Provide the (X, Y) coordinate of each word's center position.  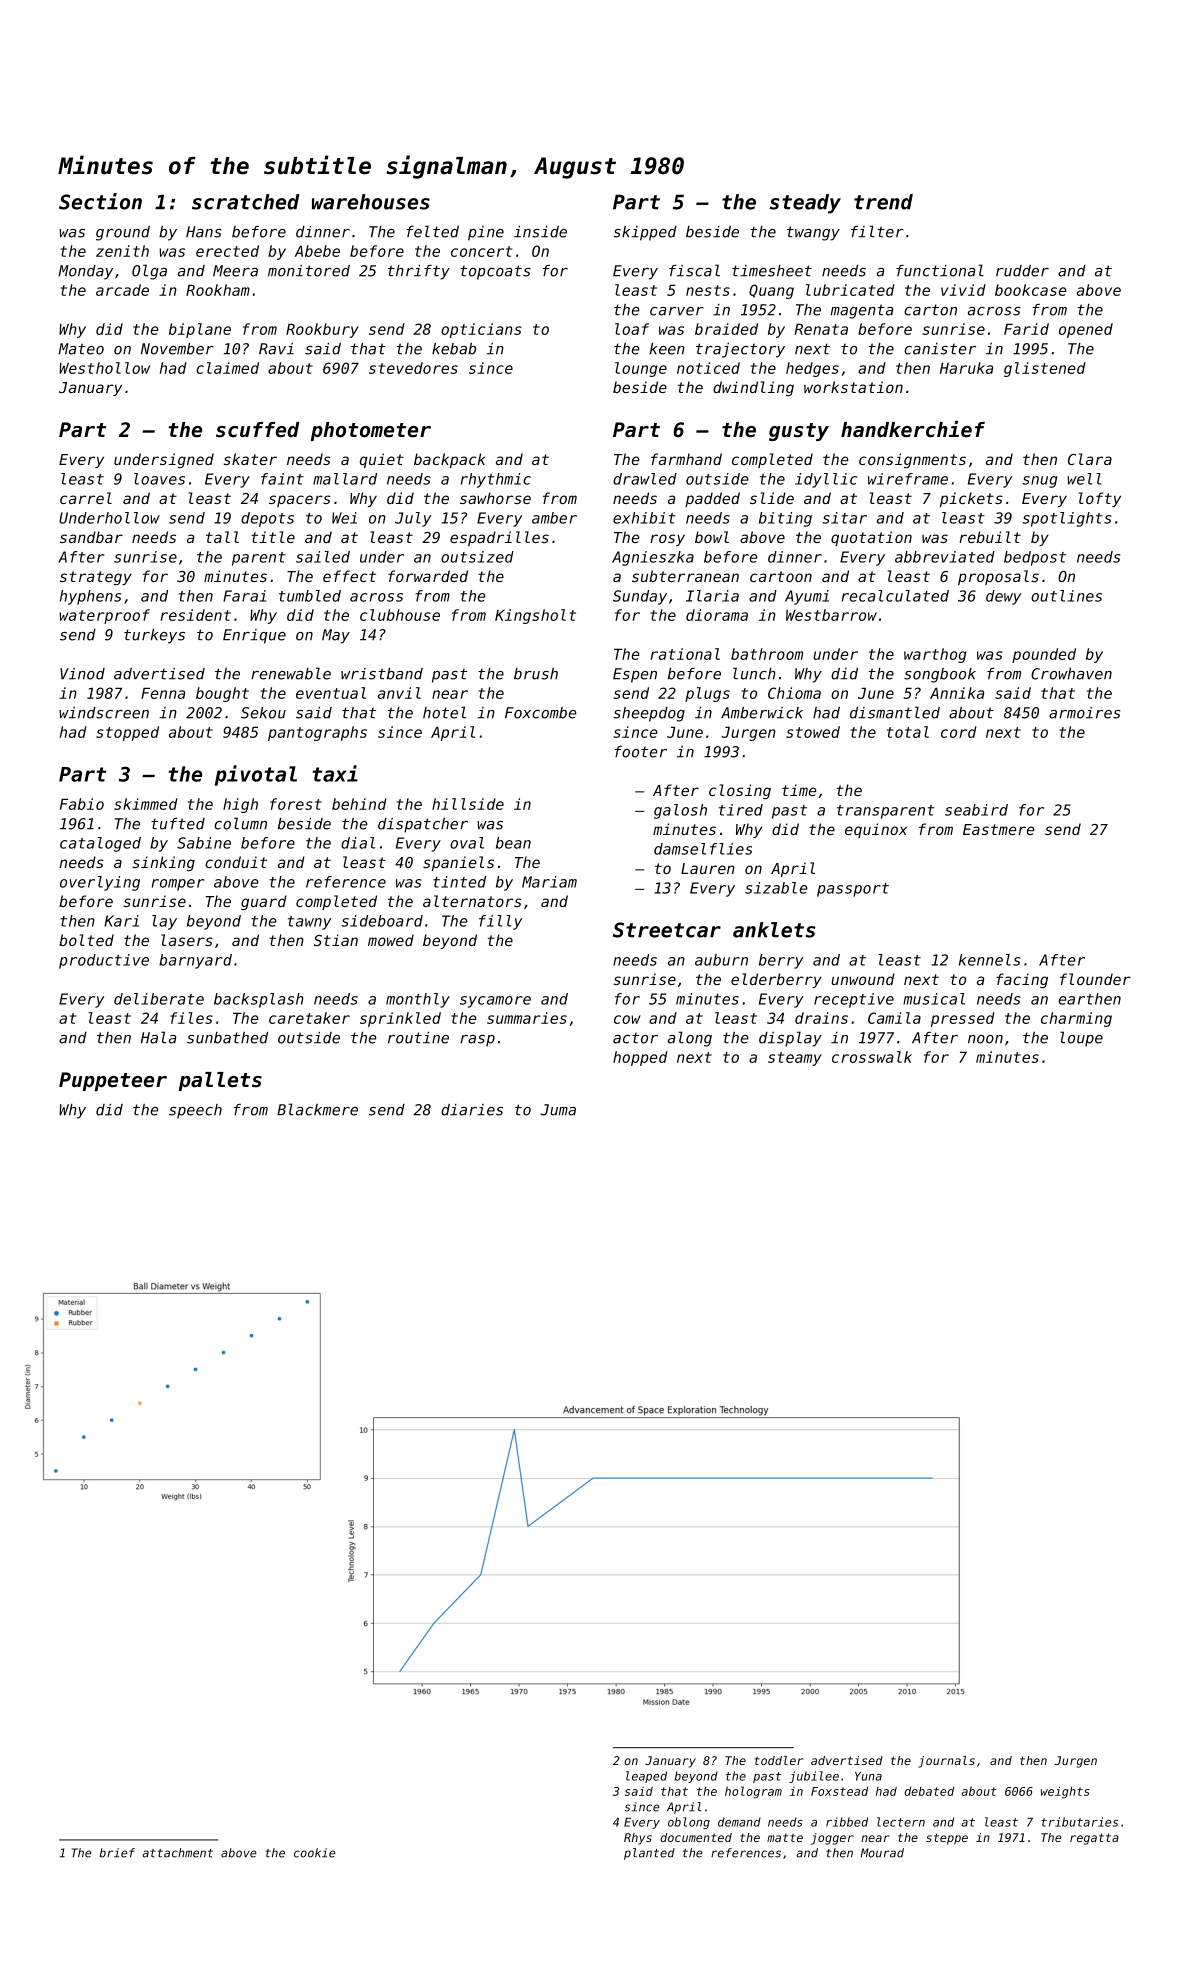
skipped (645, 233)
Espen (635, 675)
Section (100, 201)
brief (117, 1853)
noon (985, 1039)
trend (883, 202)
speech (195, 1111)
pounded (1044, 655)
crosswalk (872, 1057)
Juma (558, 1110)
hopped (640, 1058)
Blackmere (317, 1109)
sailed (323, 557)
